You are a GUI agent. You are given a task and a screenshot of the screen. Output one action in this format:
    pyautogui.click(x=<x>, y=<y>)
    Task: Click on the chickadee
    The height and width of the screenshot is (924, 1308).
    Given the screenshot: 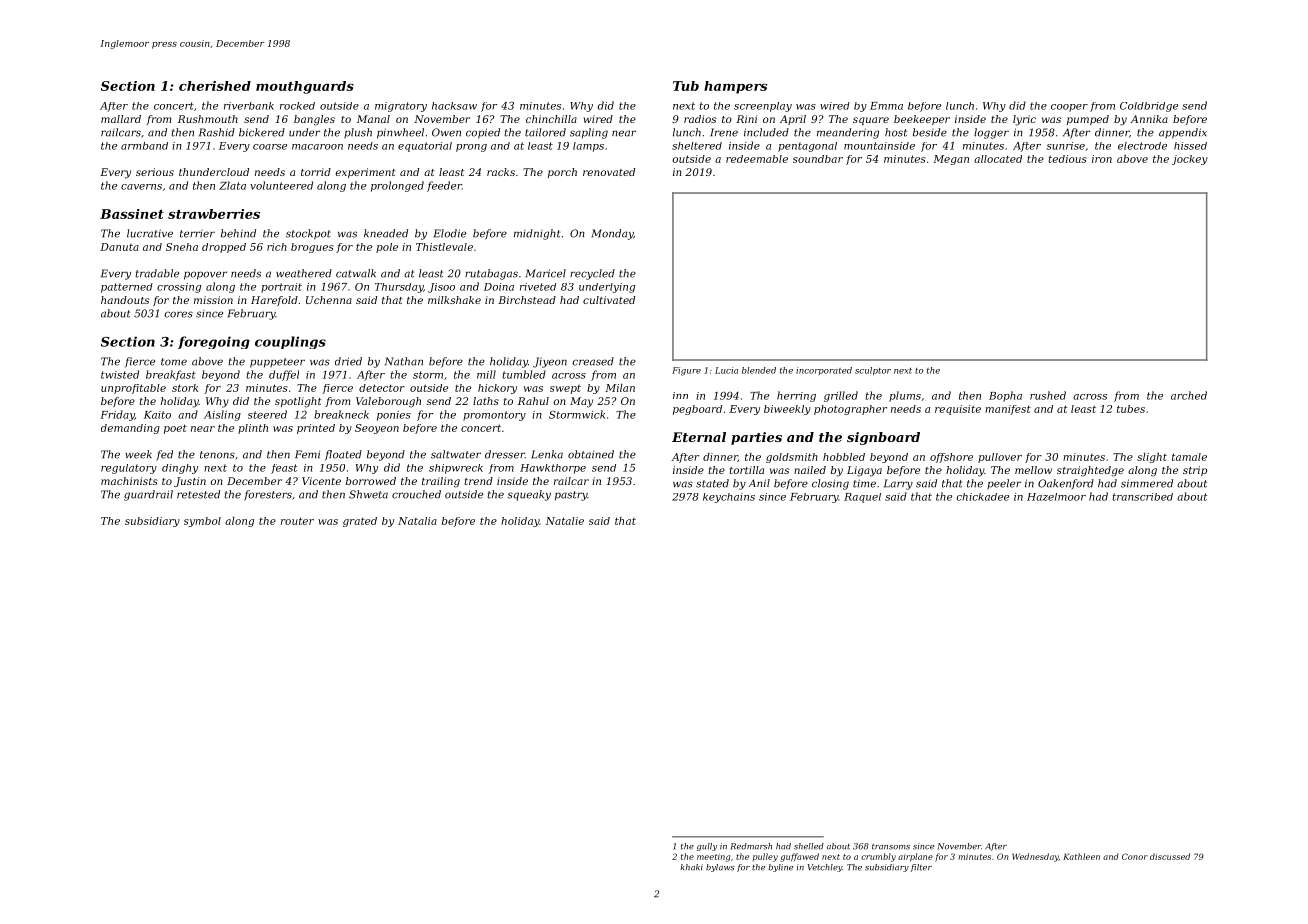 What is the action you would take?
    pyautogui.click(x=982, y=497)
